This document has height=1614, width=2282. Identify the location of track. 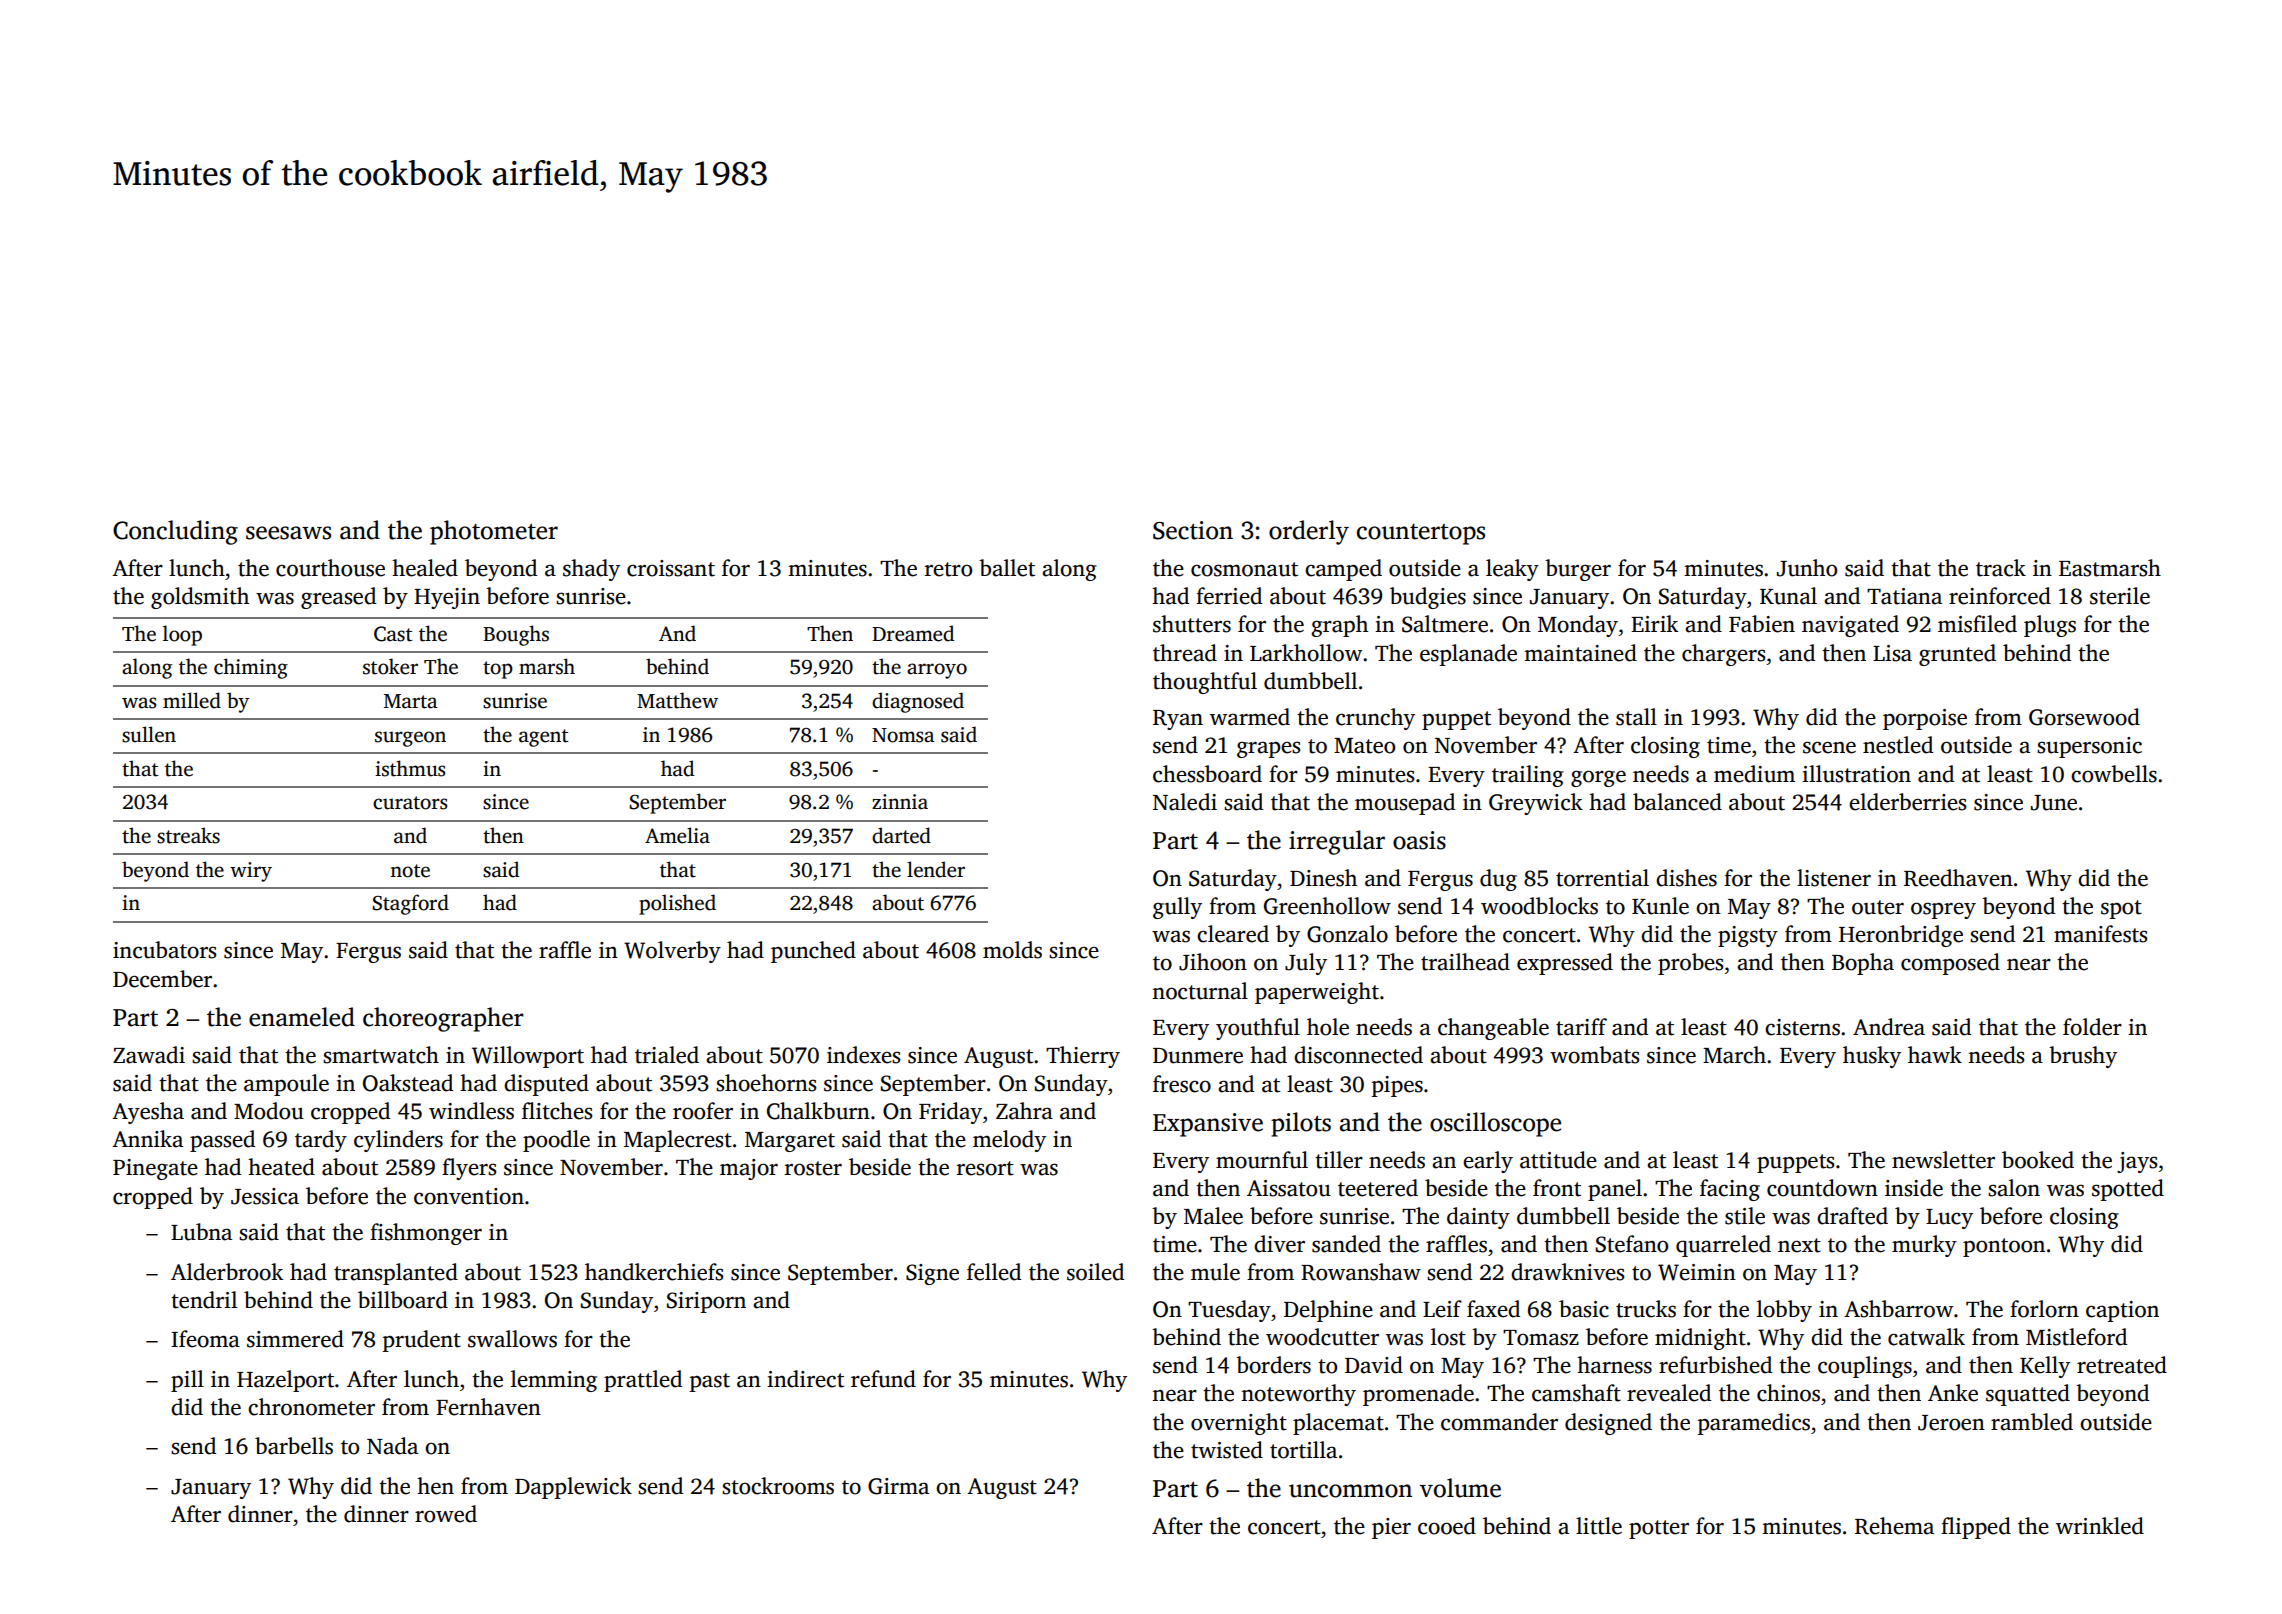
(2001, 568).
